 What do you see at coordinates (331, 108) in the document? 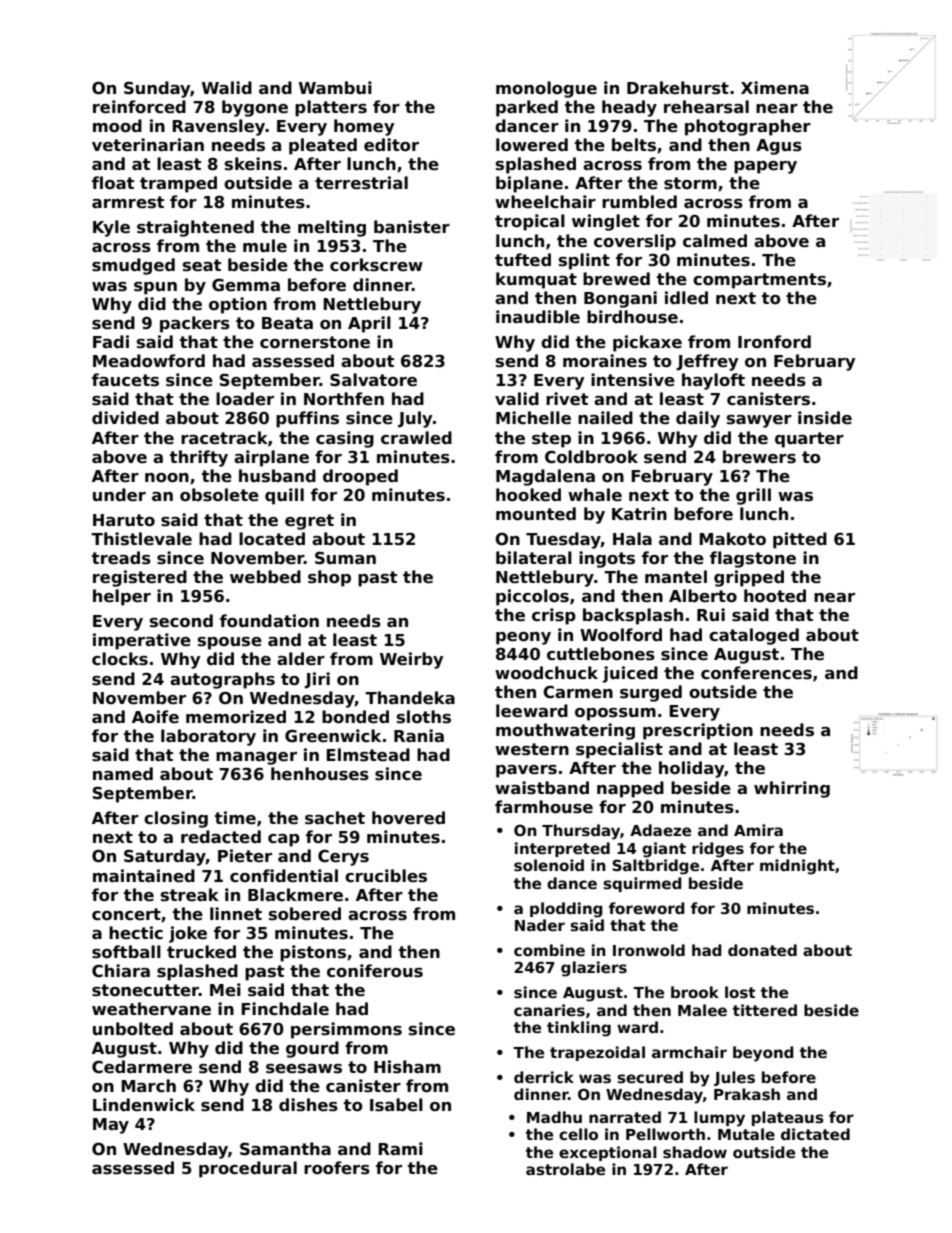
I see `platters` at bounding box center [331, 108].
